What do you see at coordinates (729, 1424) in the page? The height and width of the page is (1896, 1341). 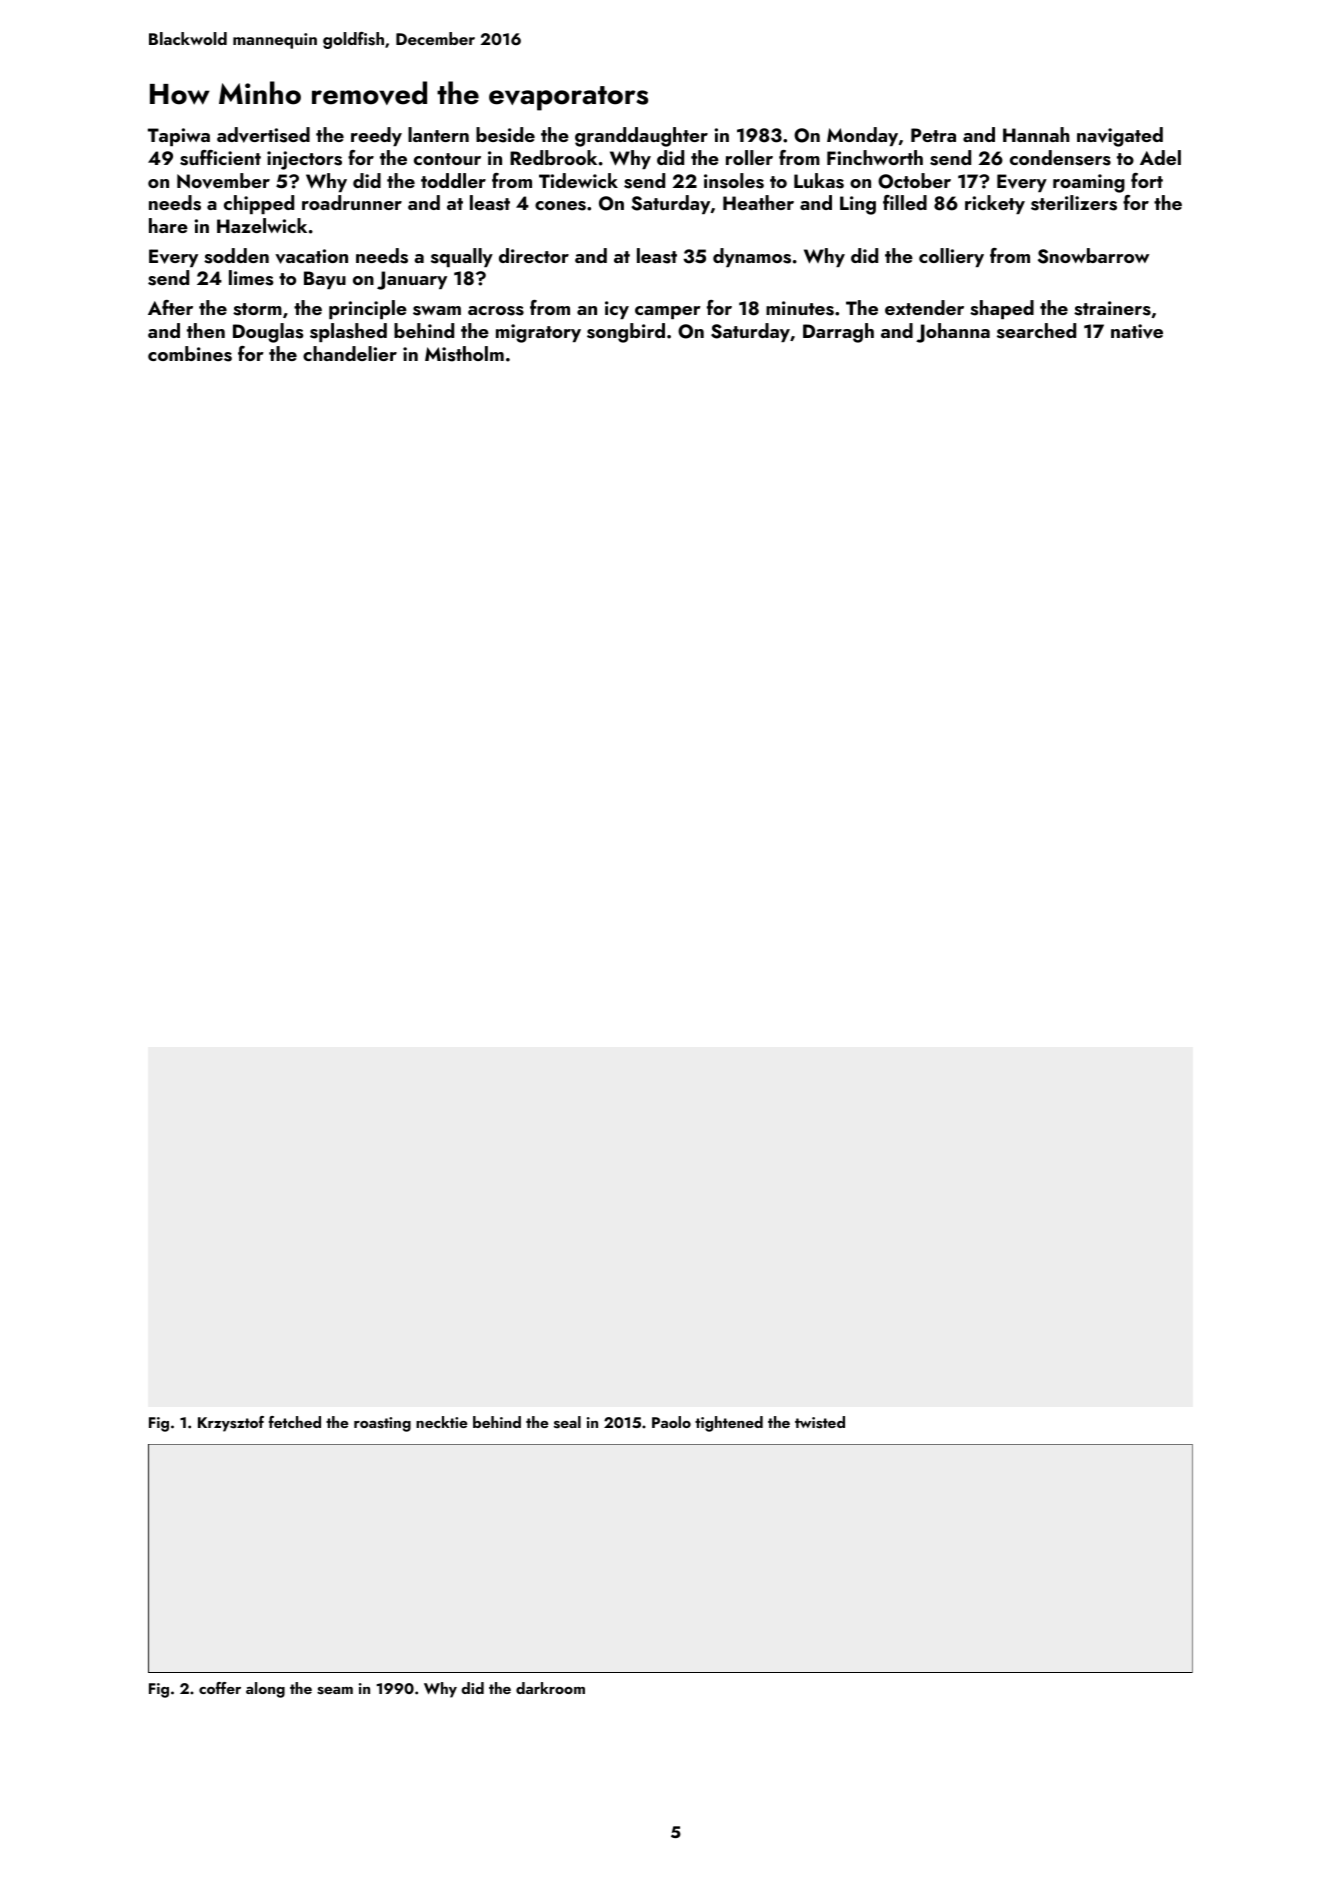 I see `tightened` at bounding box center [729, 1424].
